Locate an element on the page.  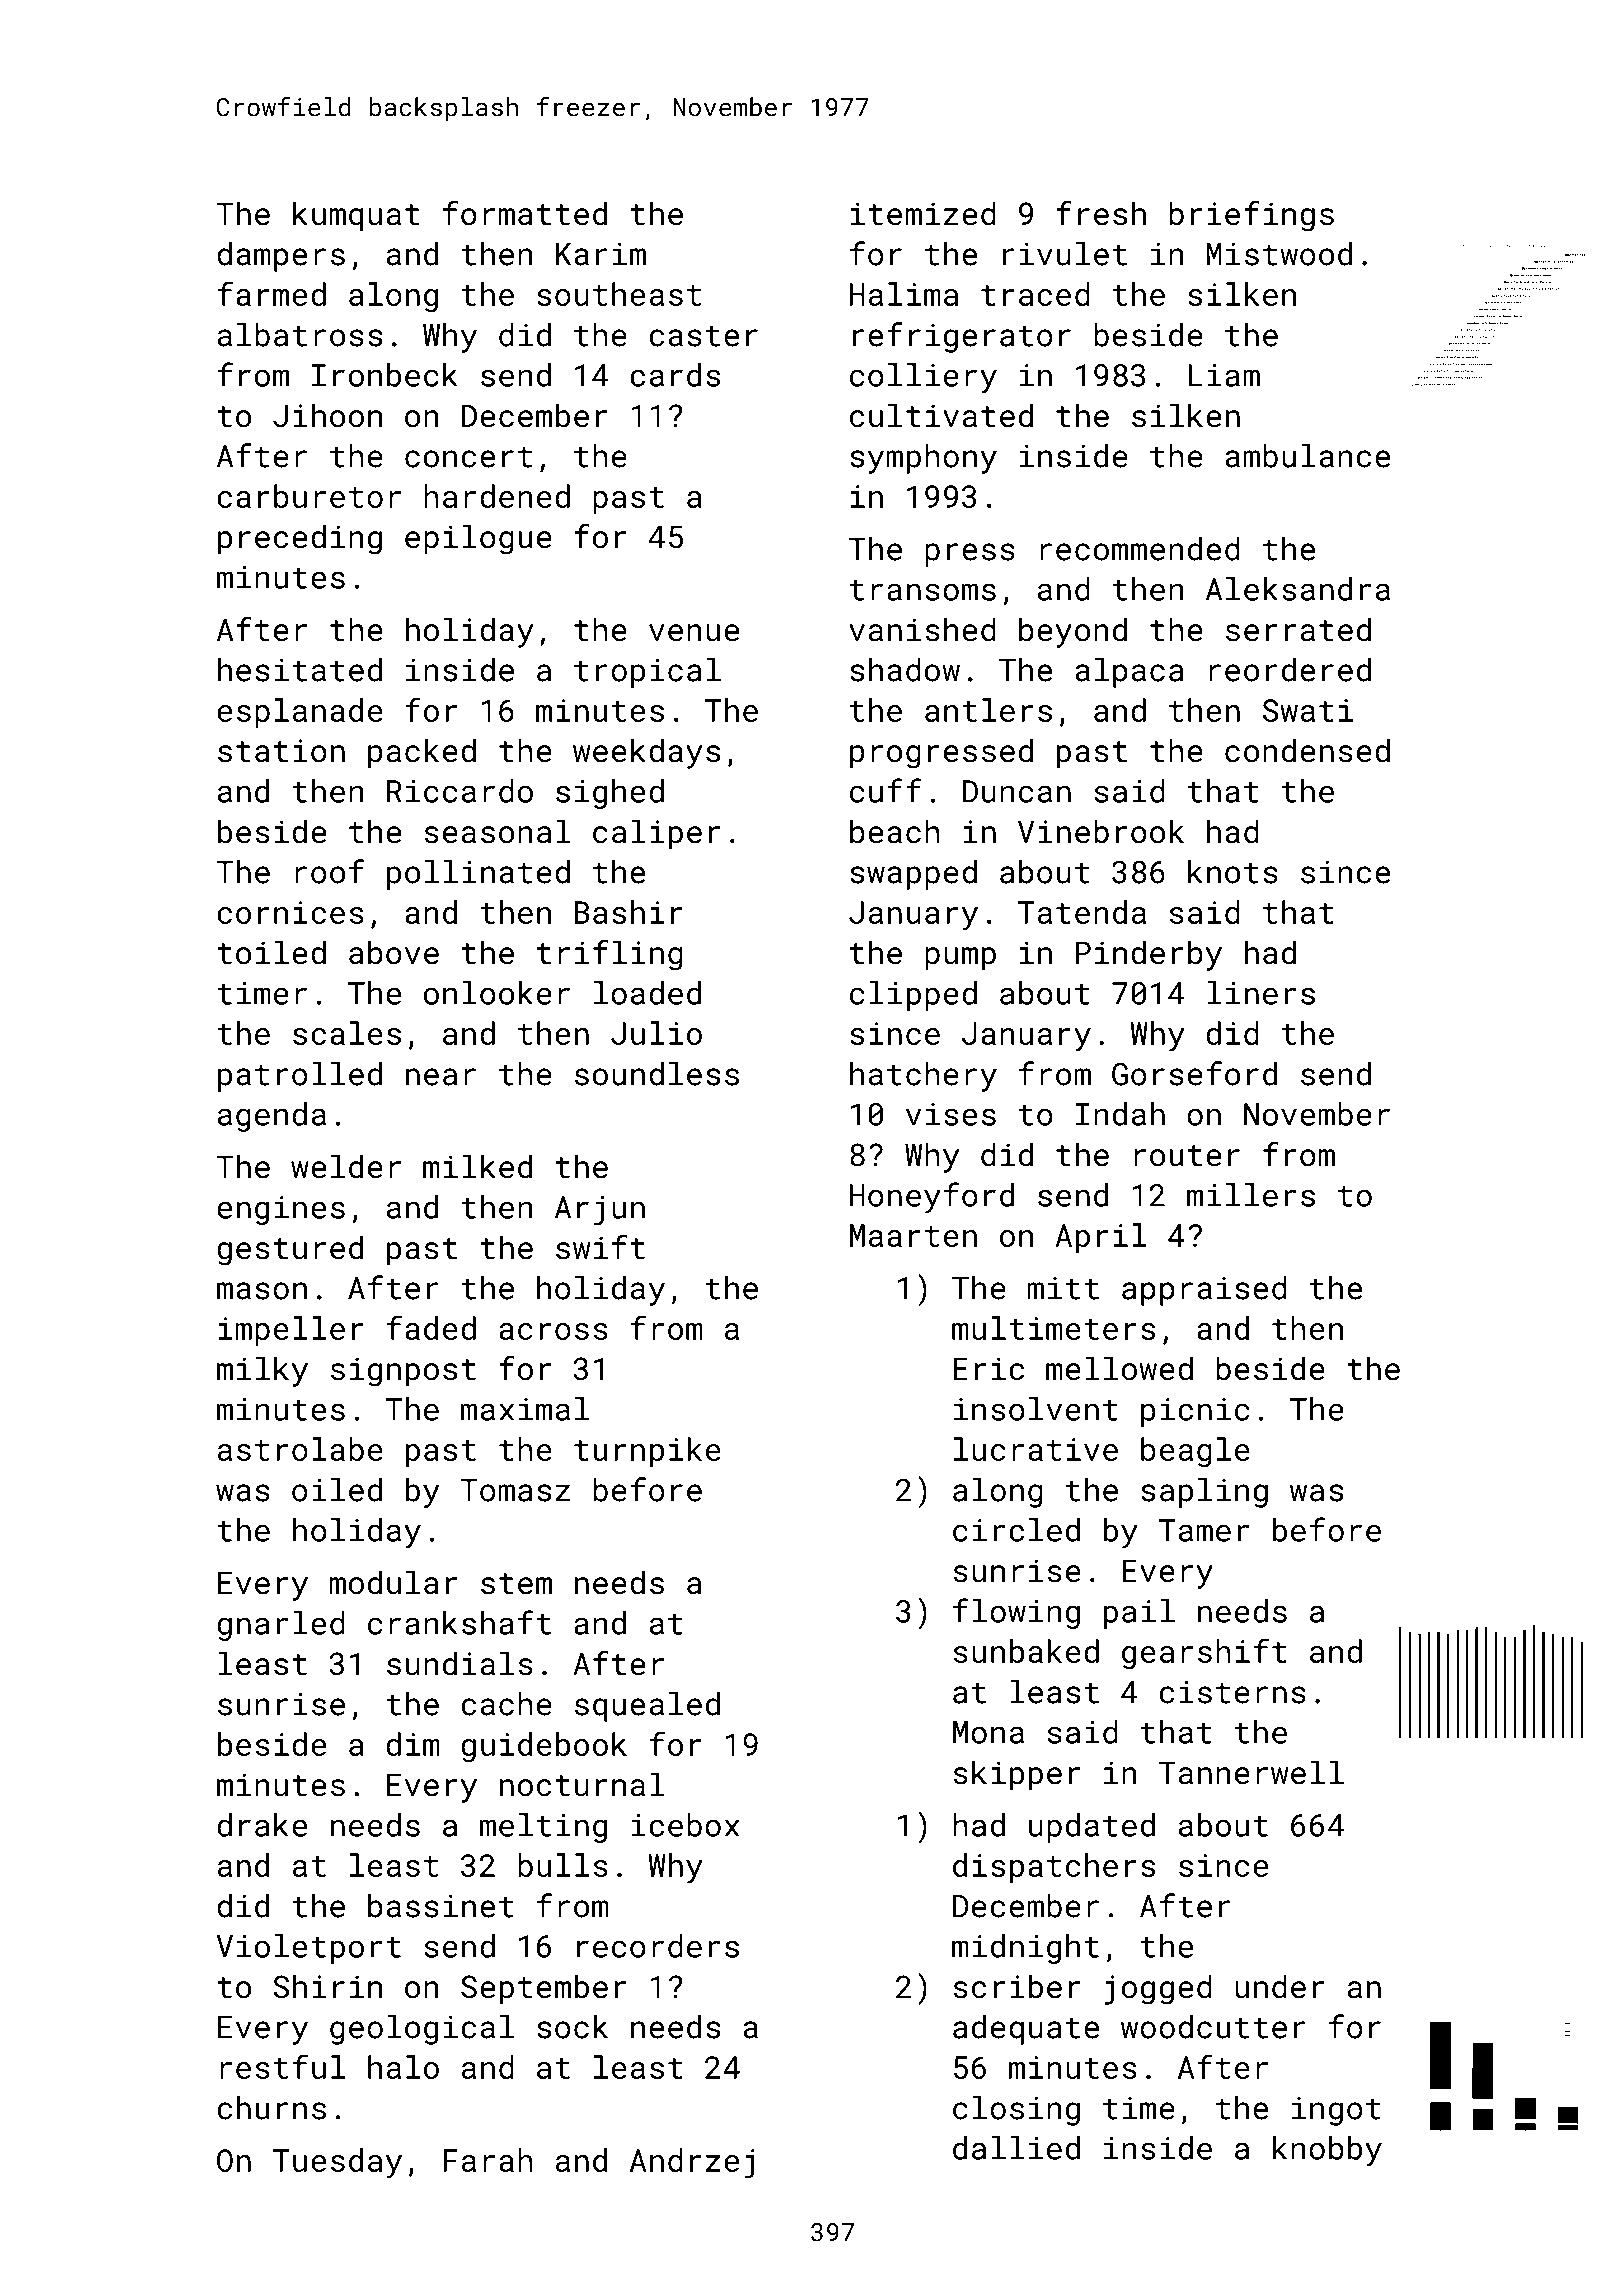
gearshift is located at coordinates (1204, 1653).
